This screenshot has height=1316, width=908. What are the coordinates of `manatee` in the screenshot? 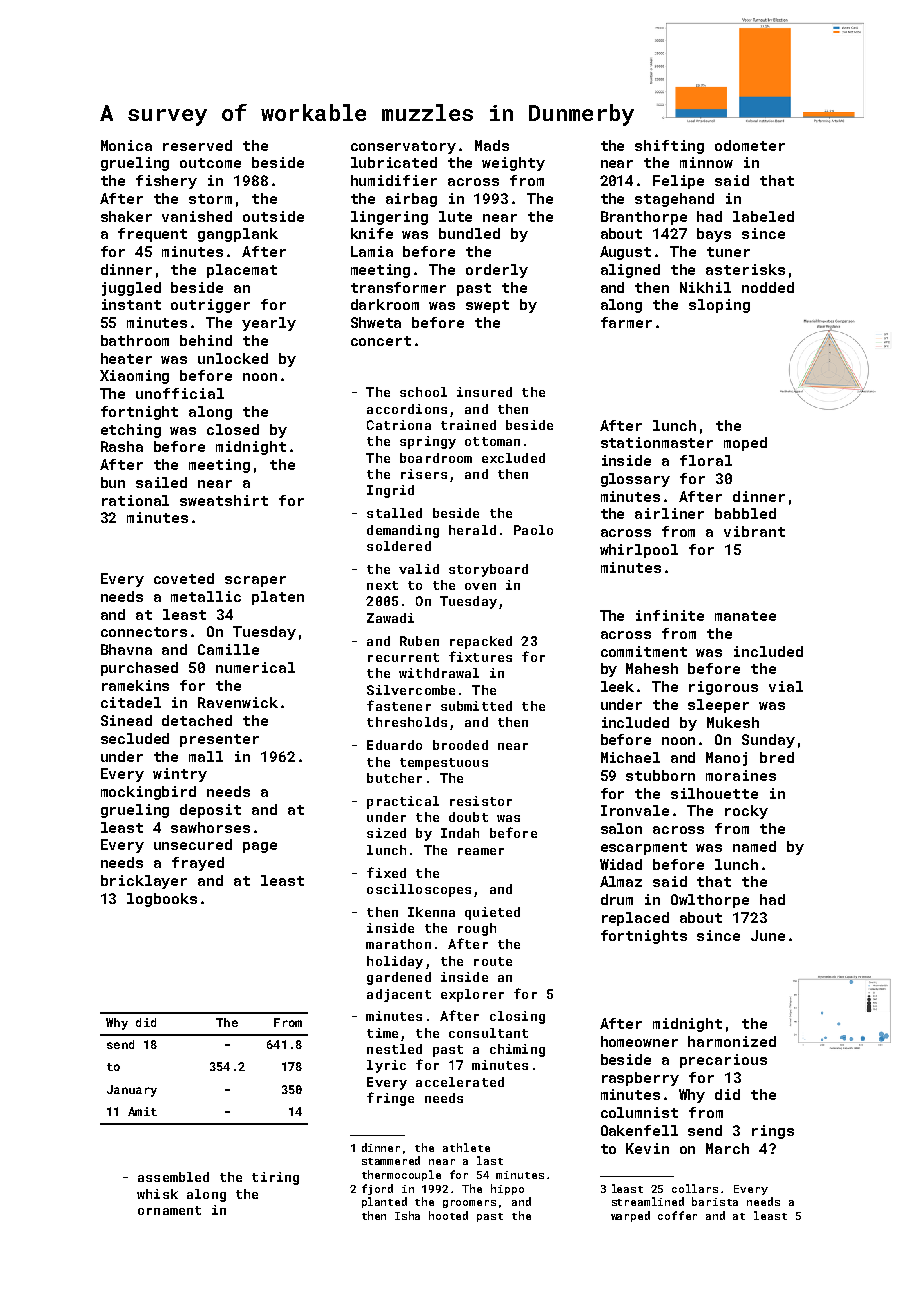 It's located at (745, 616).
